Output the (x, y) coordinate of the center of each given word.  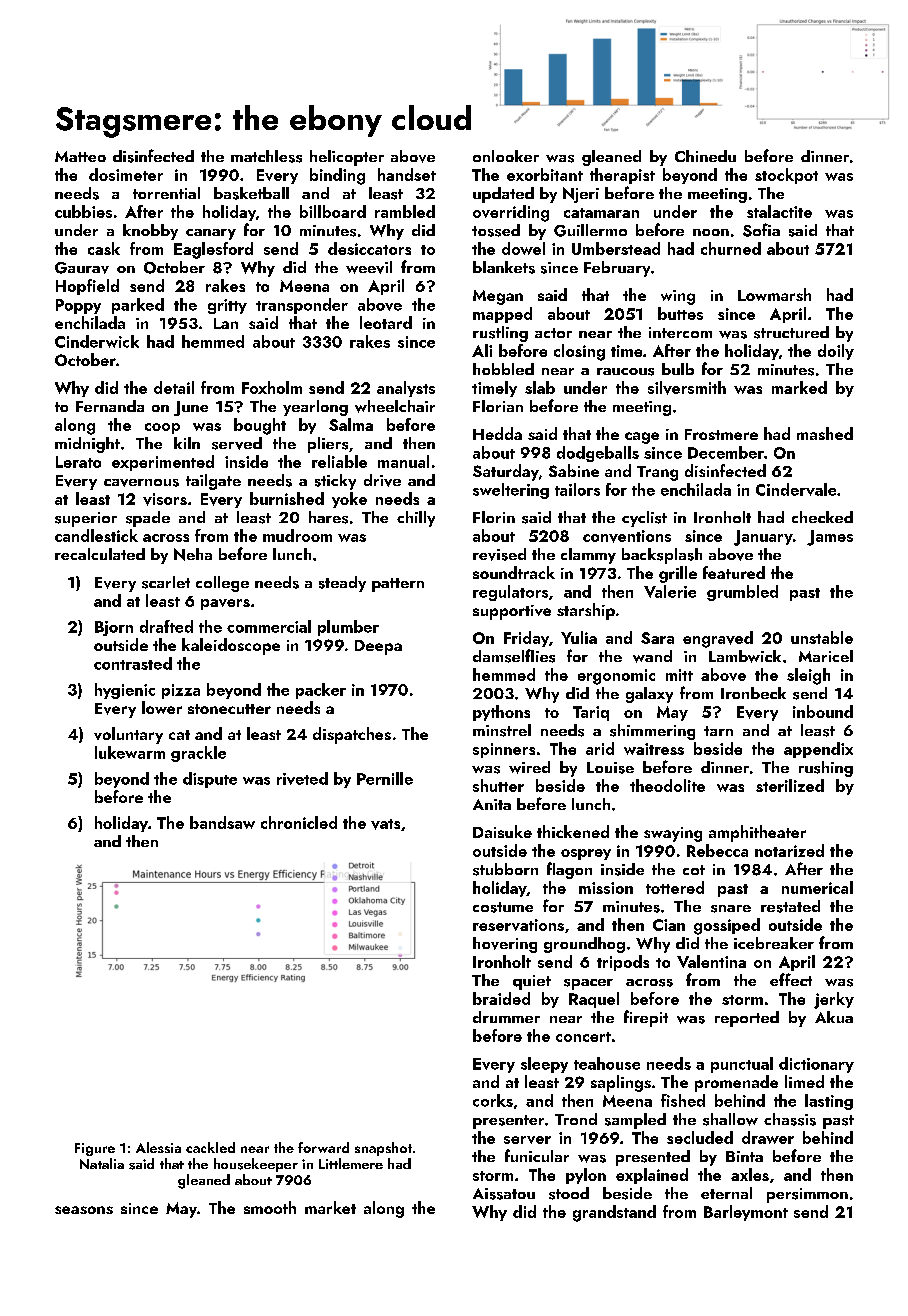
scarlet (166, 582)
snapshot (383, 1149)
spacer (588, 984)
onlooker (506, 156)
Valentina (711, 961)
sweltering (511, 491)
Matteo (80, 156)
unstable (822, 637)
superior (86, 519)
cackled (210, 1147)
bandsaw (222, 822)
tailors (577, 489)
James (830, 538)
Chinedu (705, 156)
